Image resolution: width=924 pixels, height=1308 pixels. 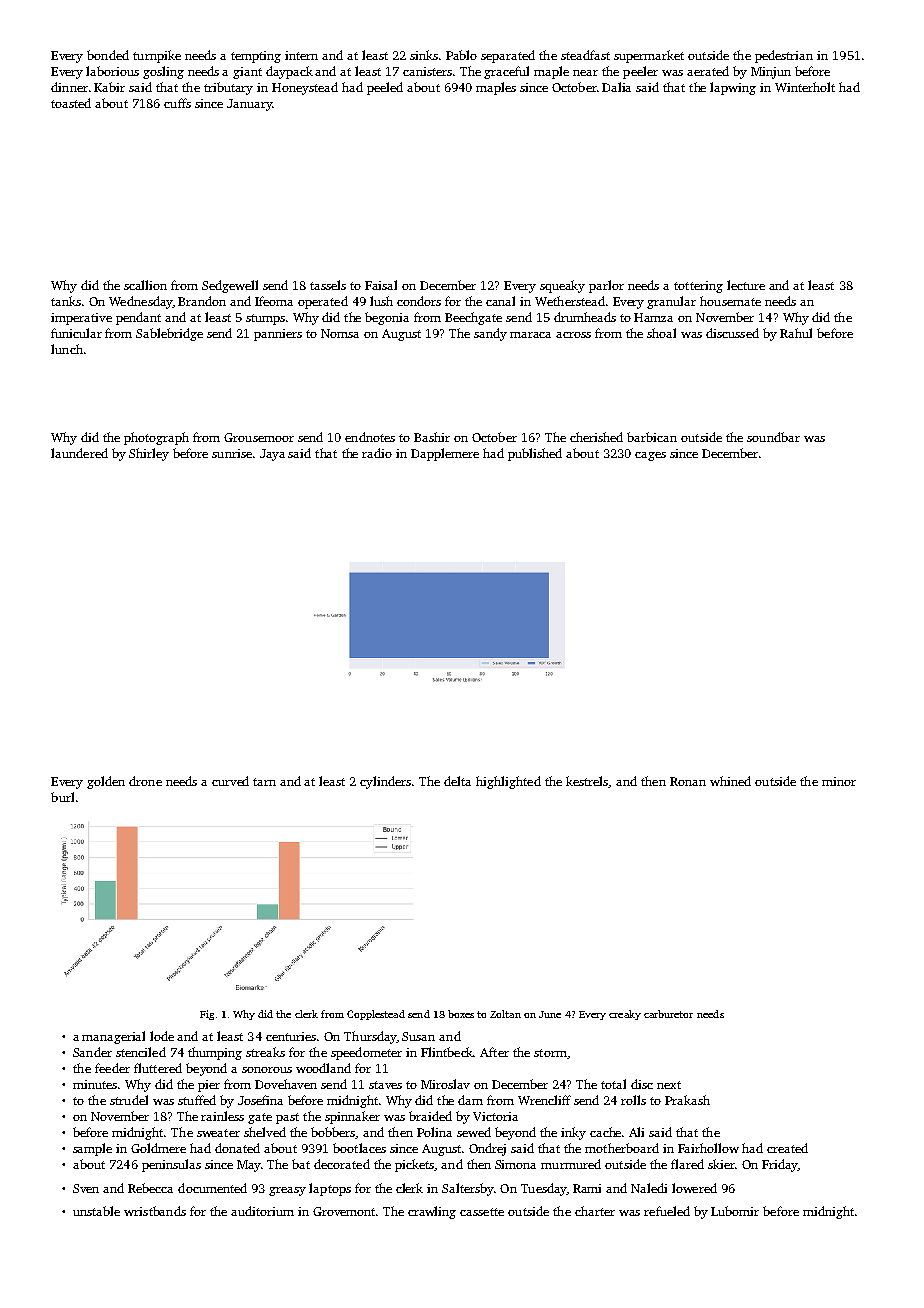 What do you see at coordinates (66, 301) in the screenshot?
I see `tanks` at bounding box center [66, 301].
